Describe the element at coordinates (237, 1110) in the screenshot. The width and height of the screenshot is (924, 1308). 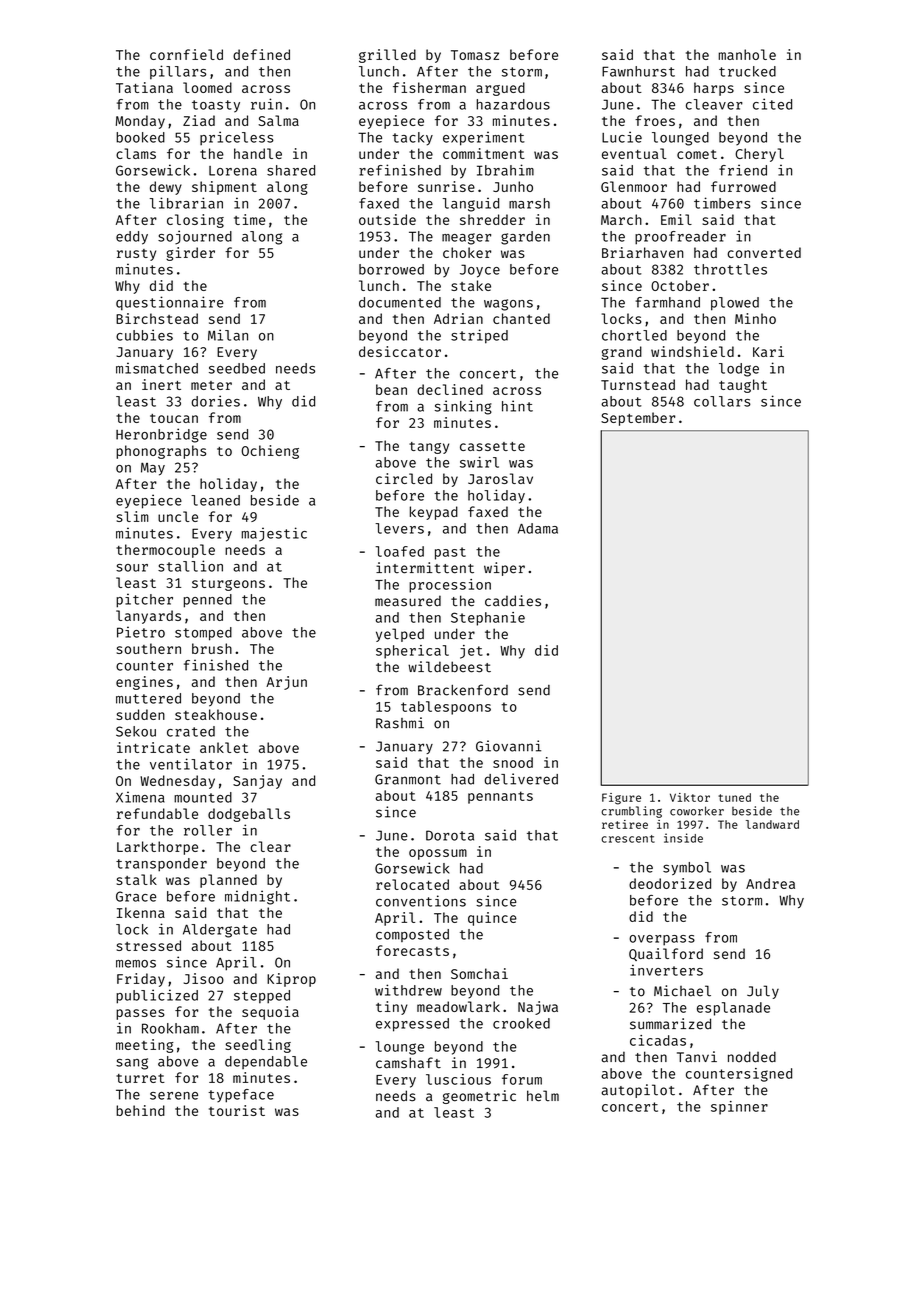
I see `tourist` at that location.
